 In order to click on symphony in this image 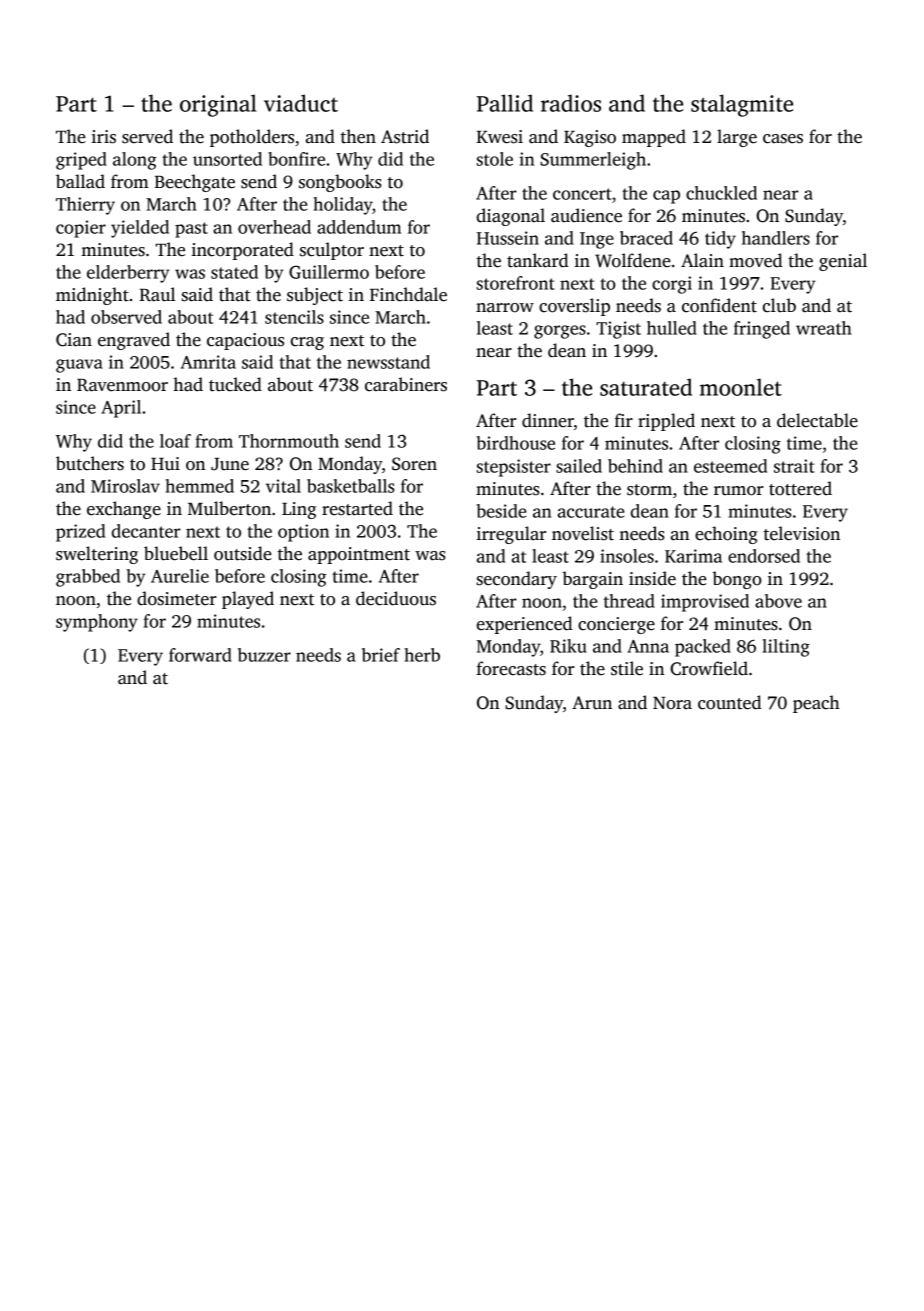, I will do `click(97, 623)`.
